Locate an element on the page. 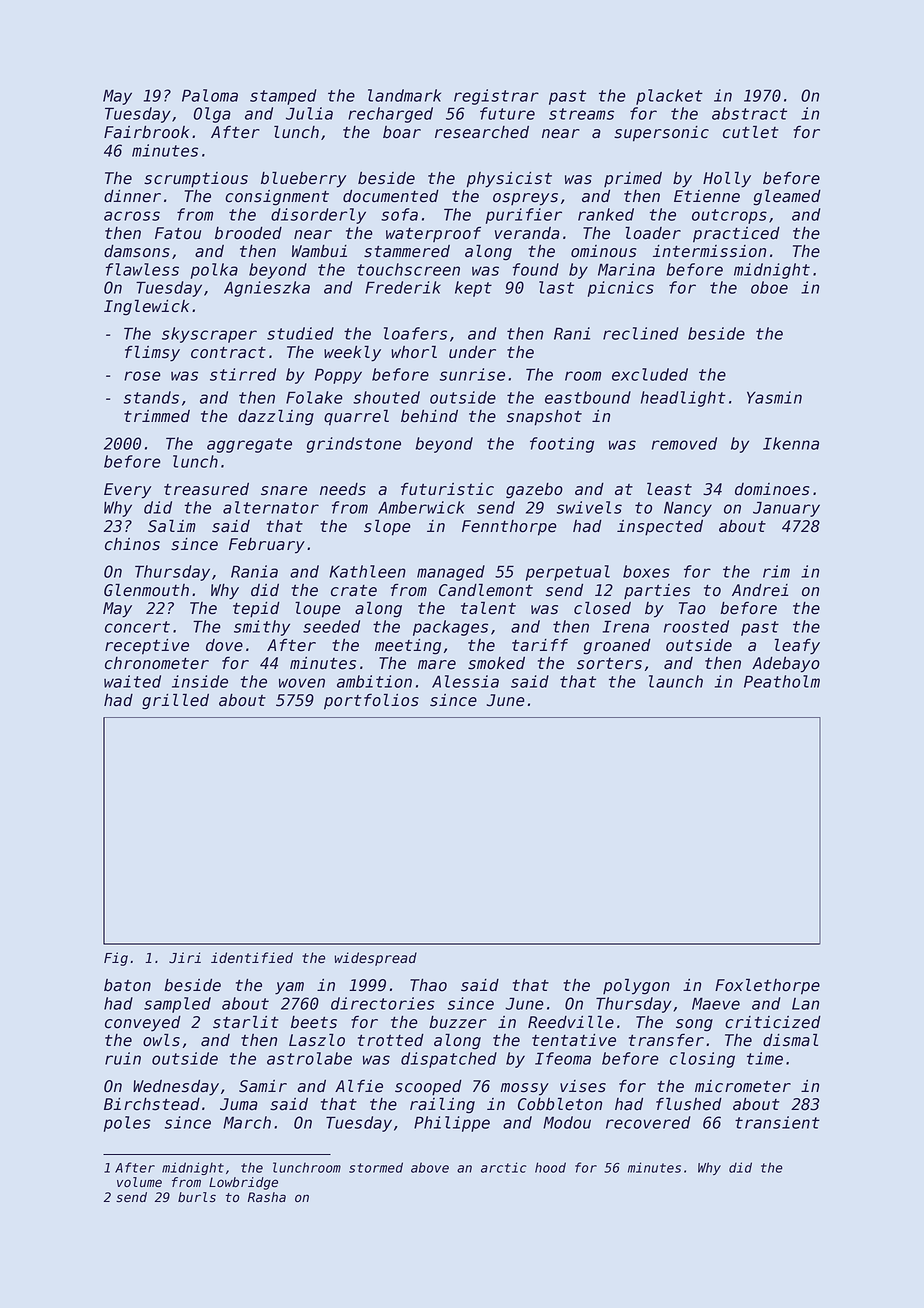  purifier is located at coordinates (524, 216).
